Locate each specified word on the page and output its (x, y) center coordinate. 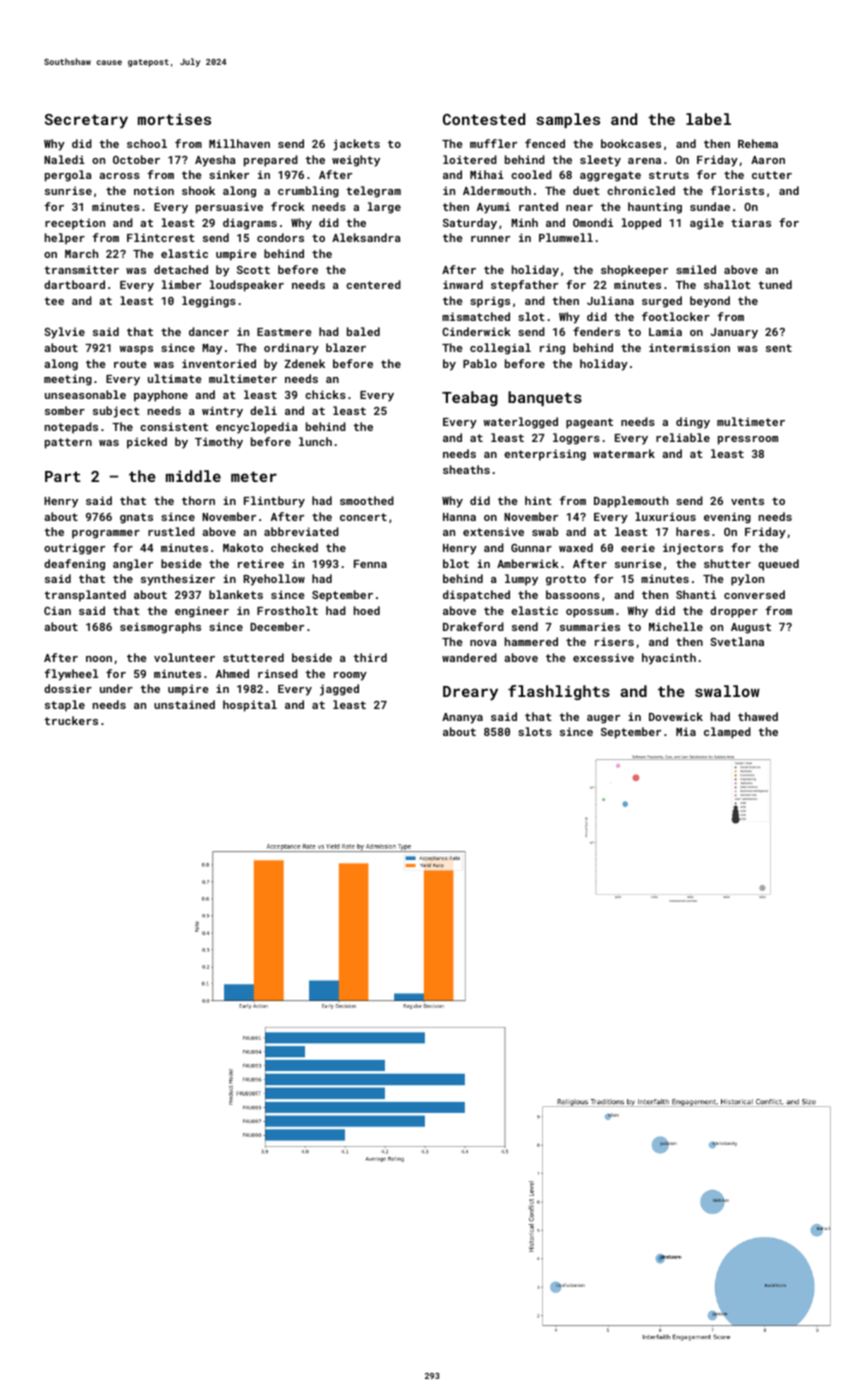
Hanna (459, 517)
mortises (174, 119)
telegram (373, 192)
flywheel (71, 675)
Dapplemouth (631, 502)
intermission (689, 347)
